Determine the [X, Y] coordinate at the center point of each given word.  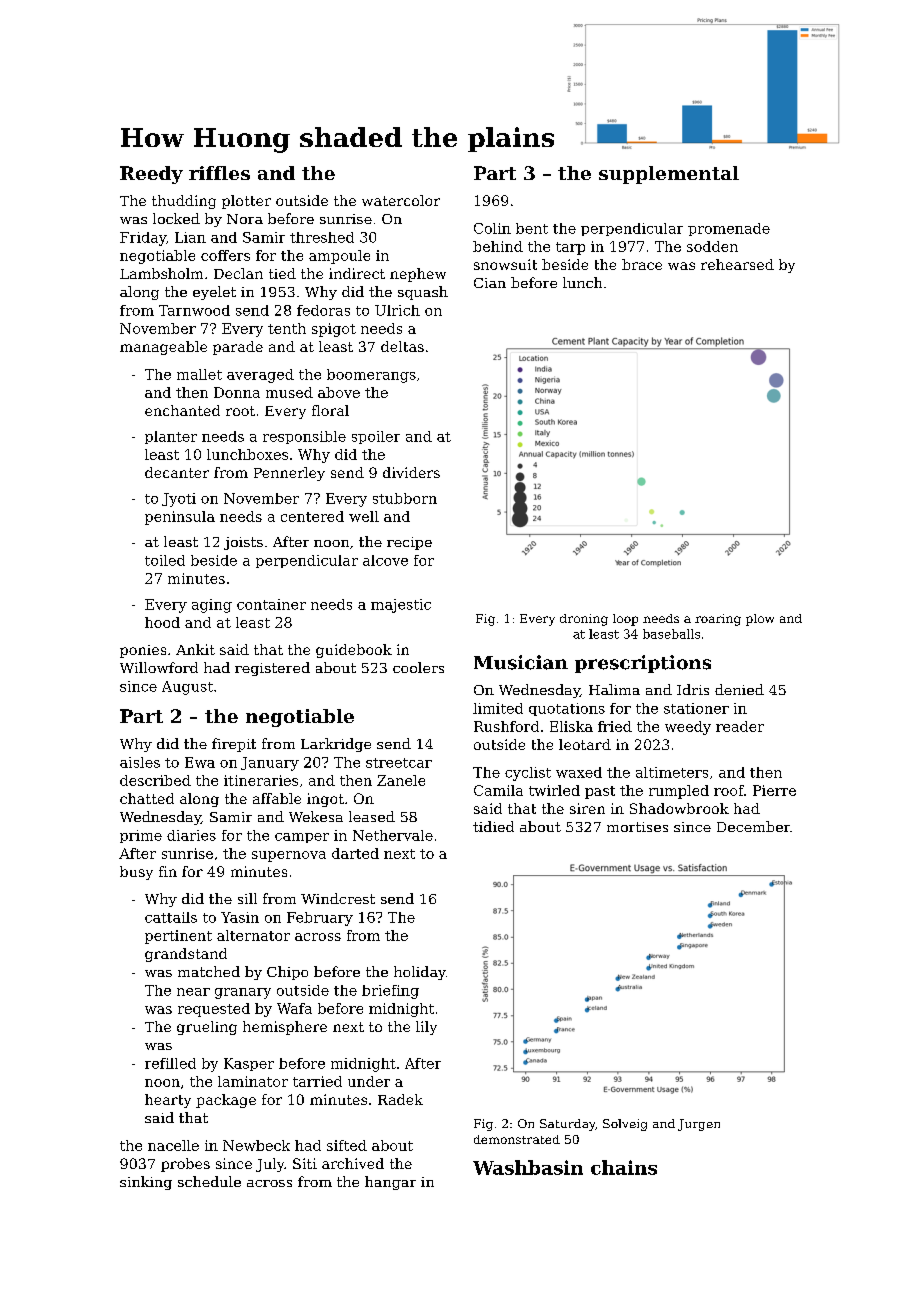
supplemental [669, 175]
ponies [143, 651]
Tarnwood [194, 310]
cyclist [528, 774]
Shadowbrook [679, 808]
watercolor [401, 200]
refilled [170, 1063]
